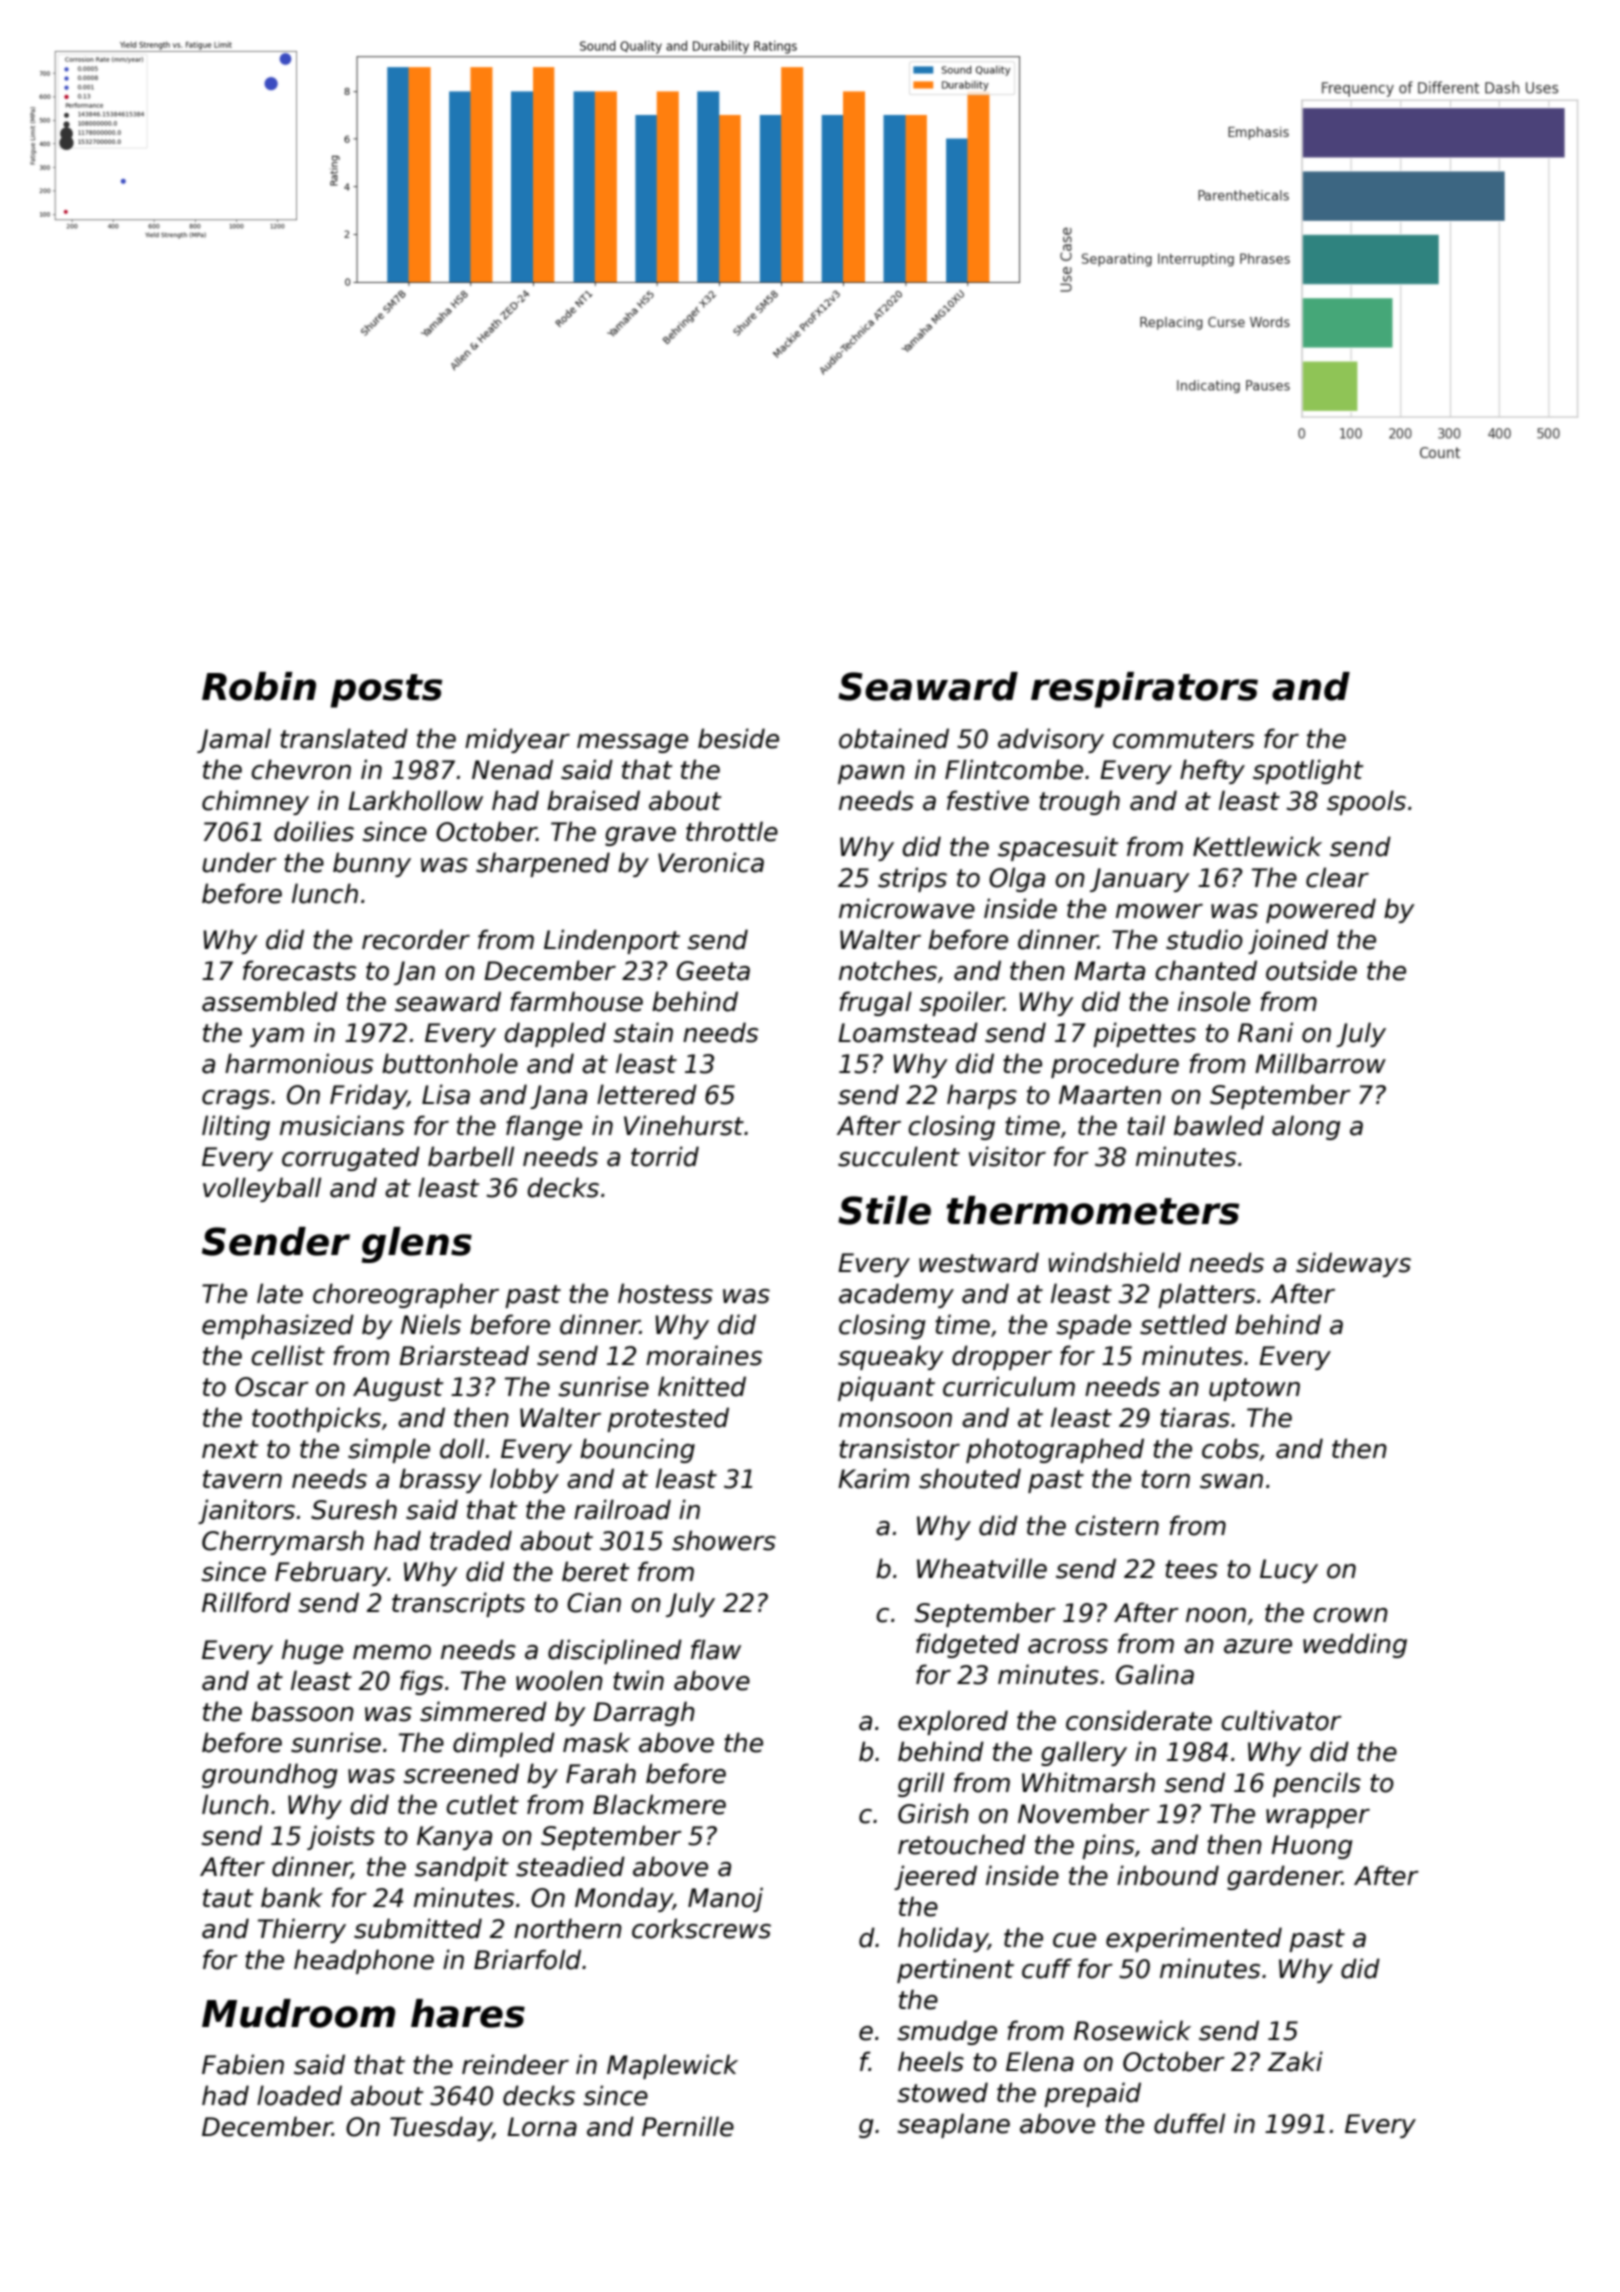  Describe the element at coordinates (1320, 1063) in the screenshot. I see `Millbarrow` at that location.
